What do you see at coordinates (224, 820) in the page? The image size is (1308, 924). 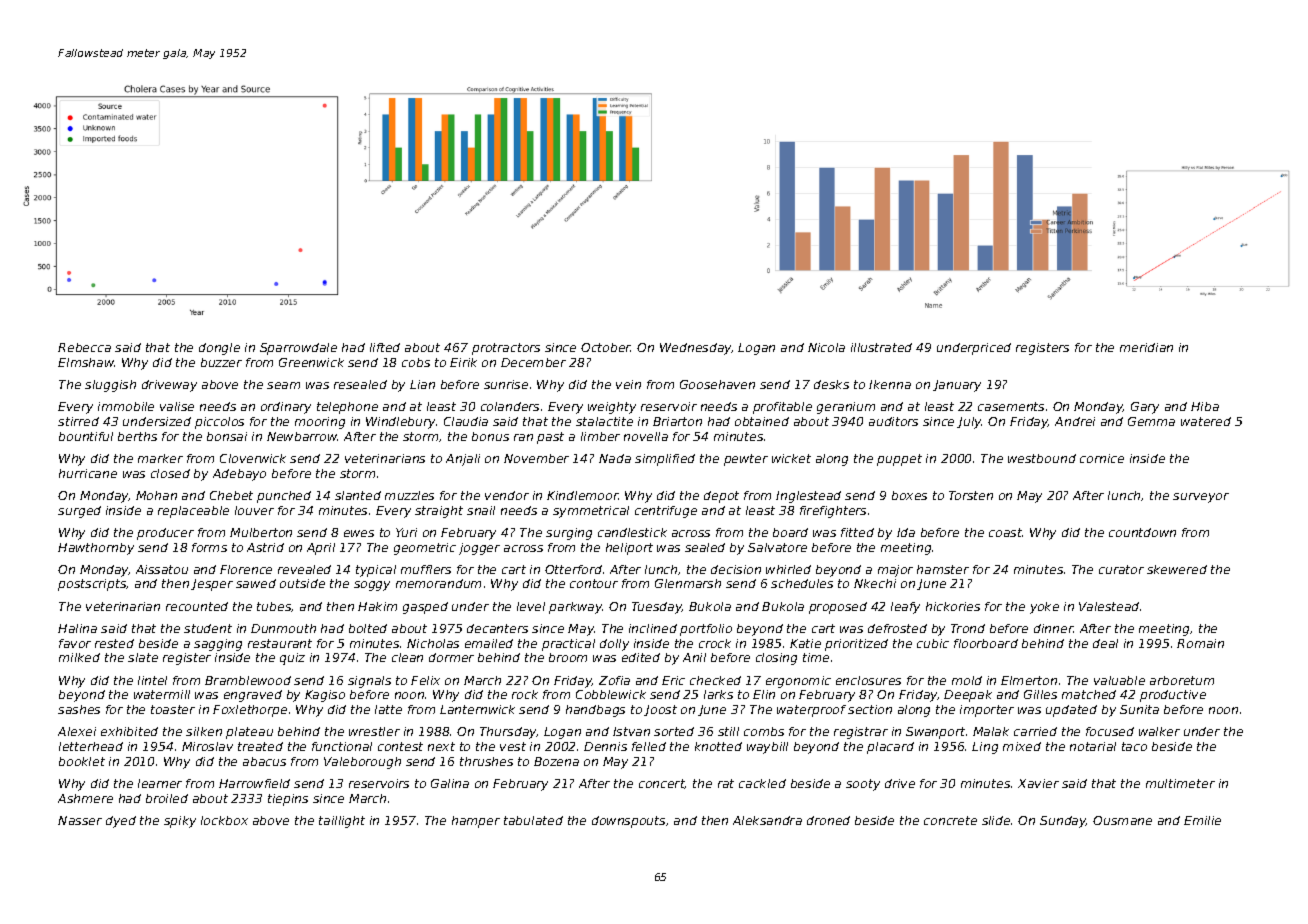 I see `lockbox` at bounding box center [224, 820].
